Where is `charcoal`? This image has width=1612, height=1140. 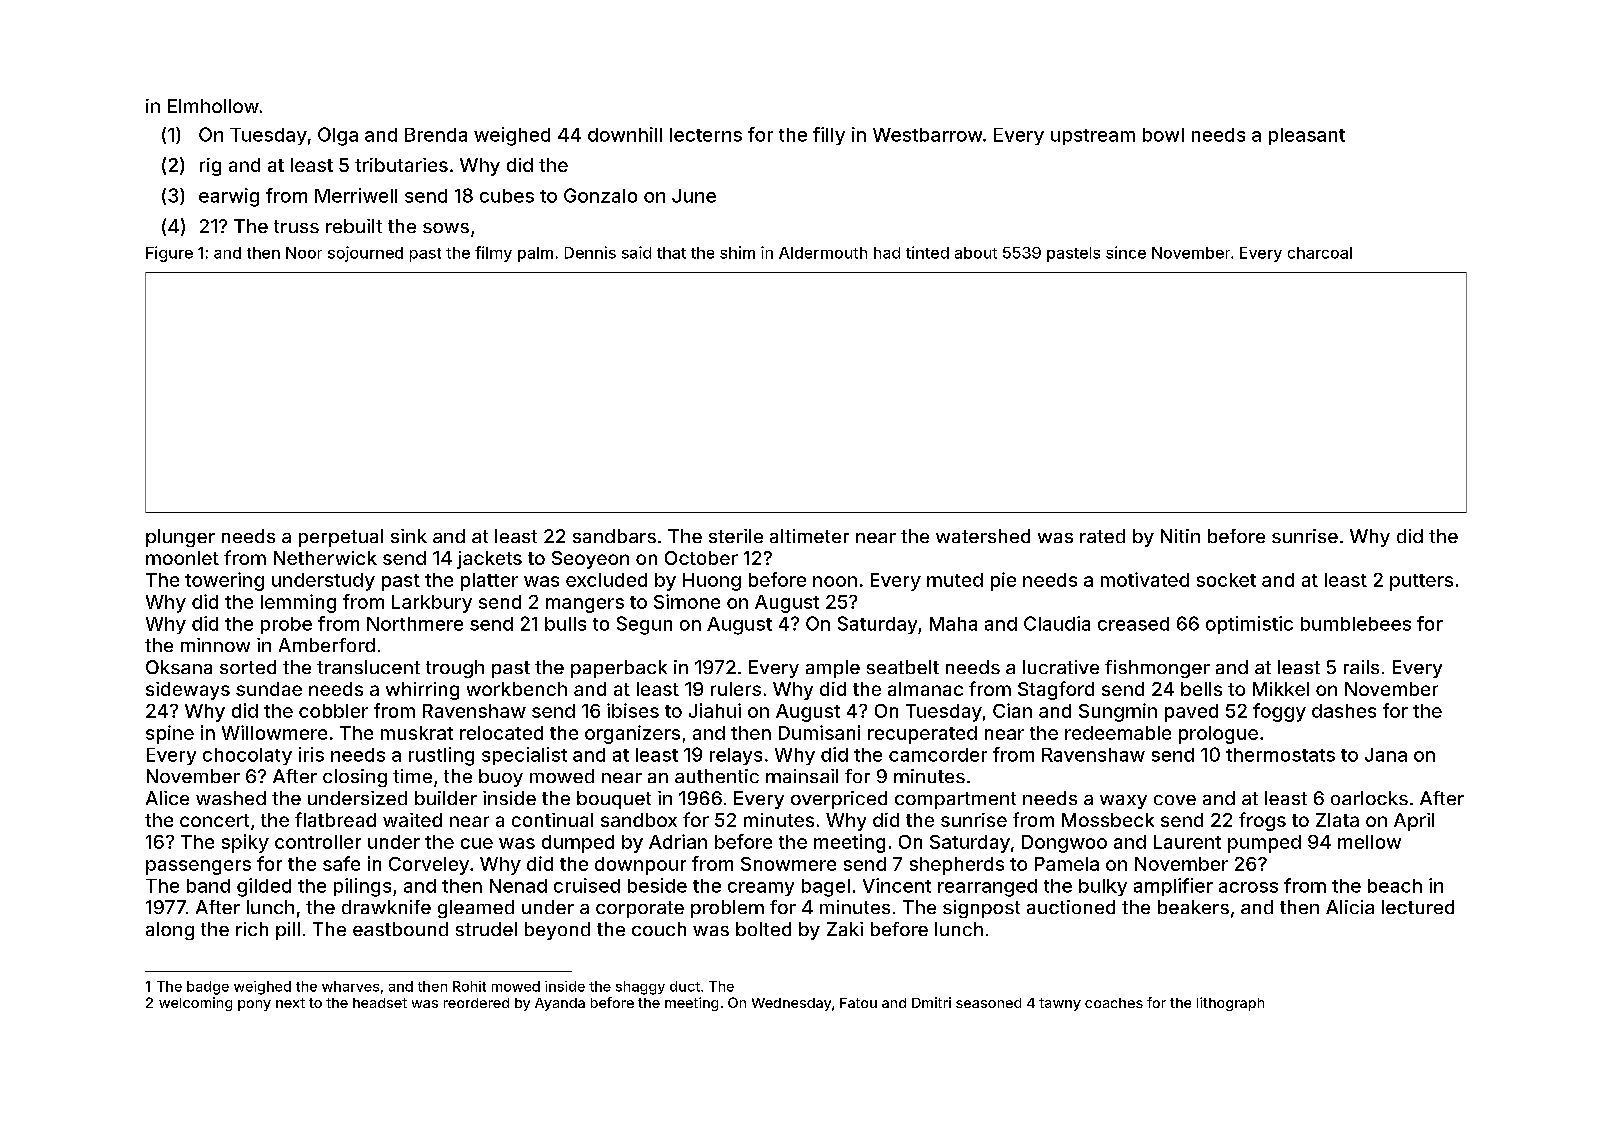 charcoal is located at coordinates (1320, 253).
